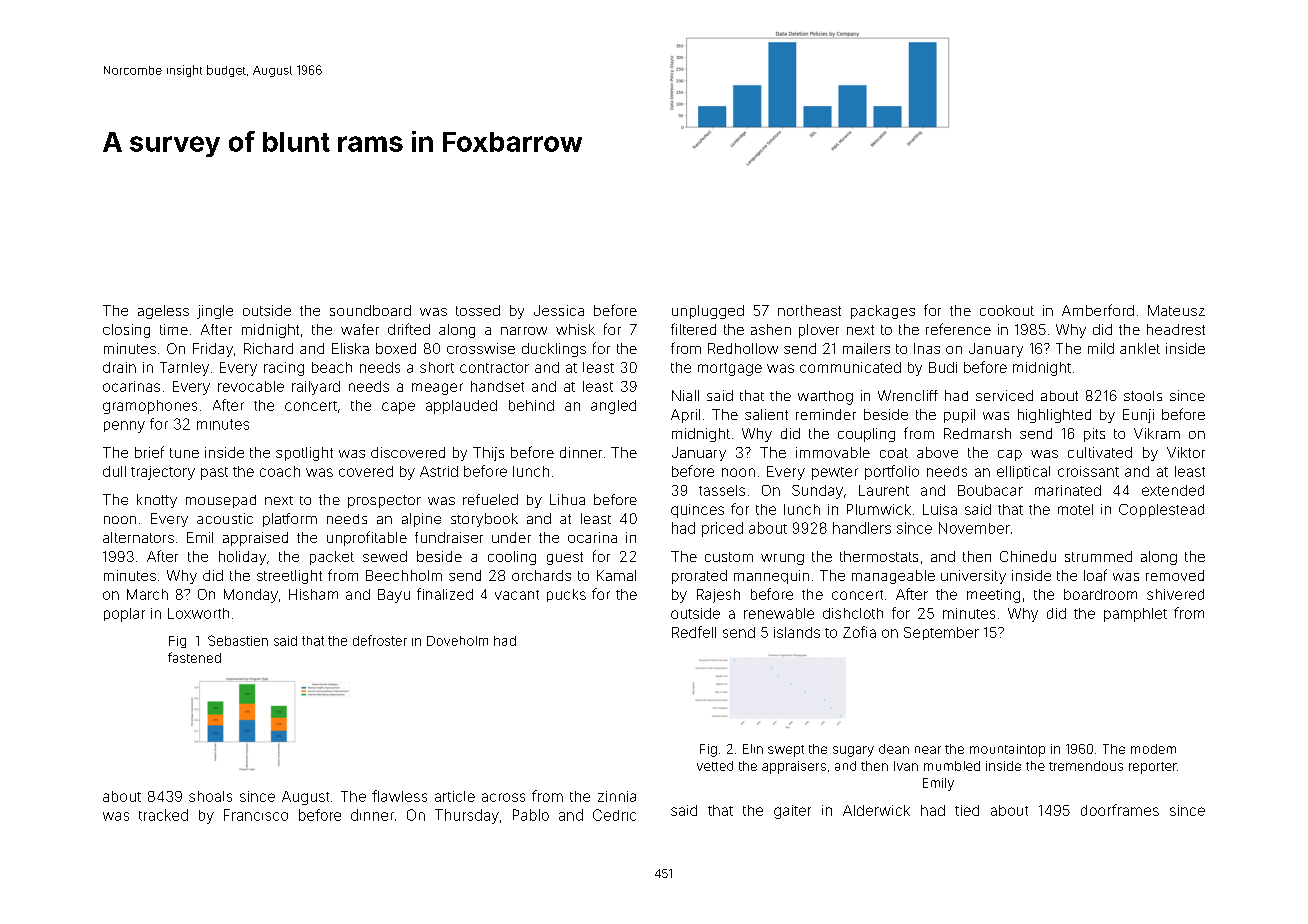  I want to click on ageless, so click(163, 312).
